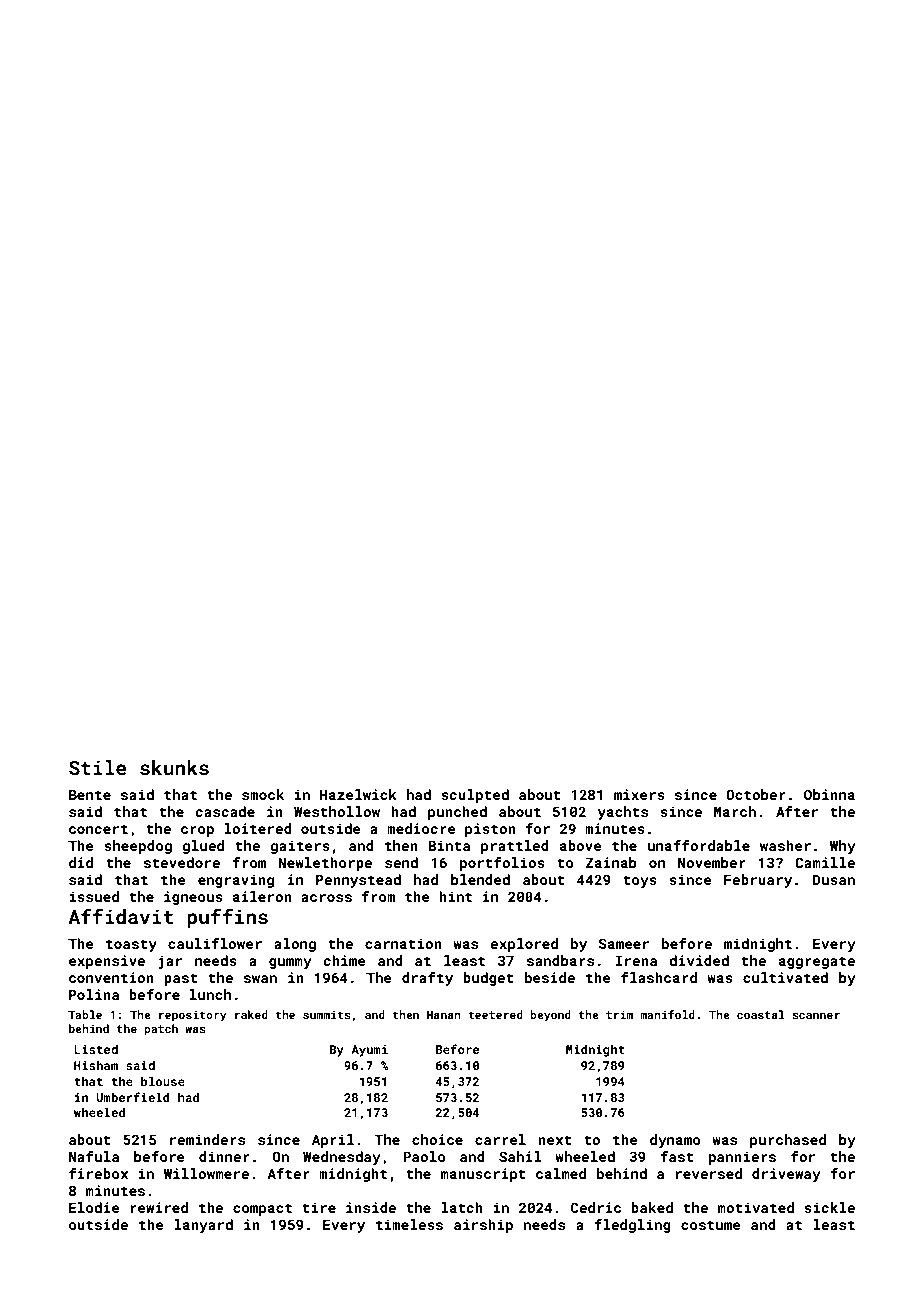  I want to click on sculpted, so click(475, 796).
